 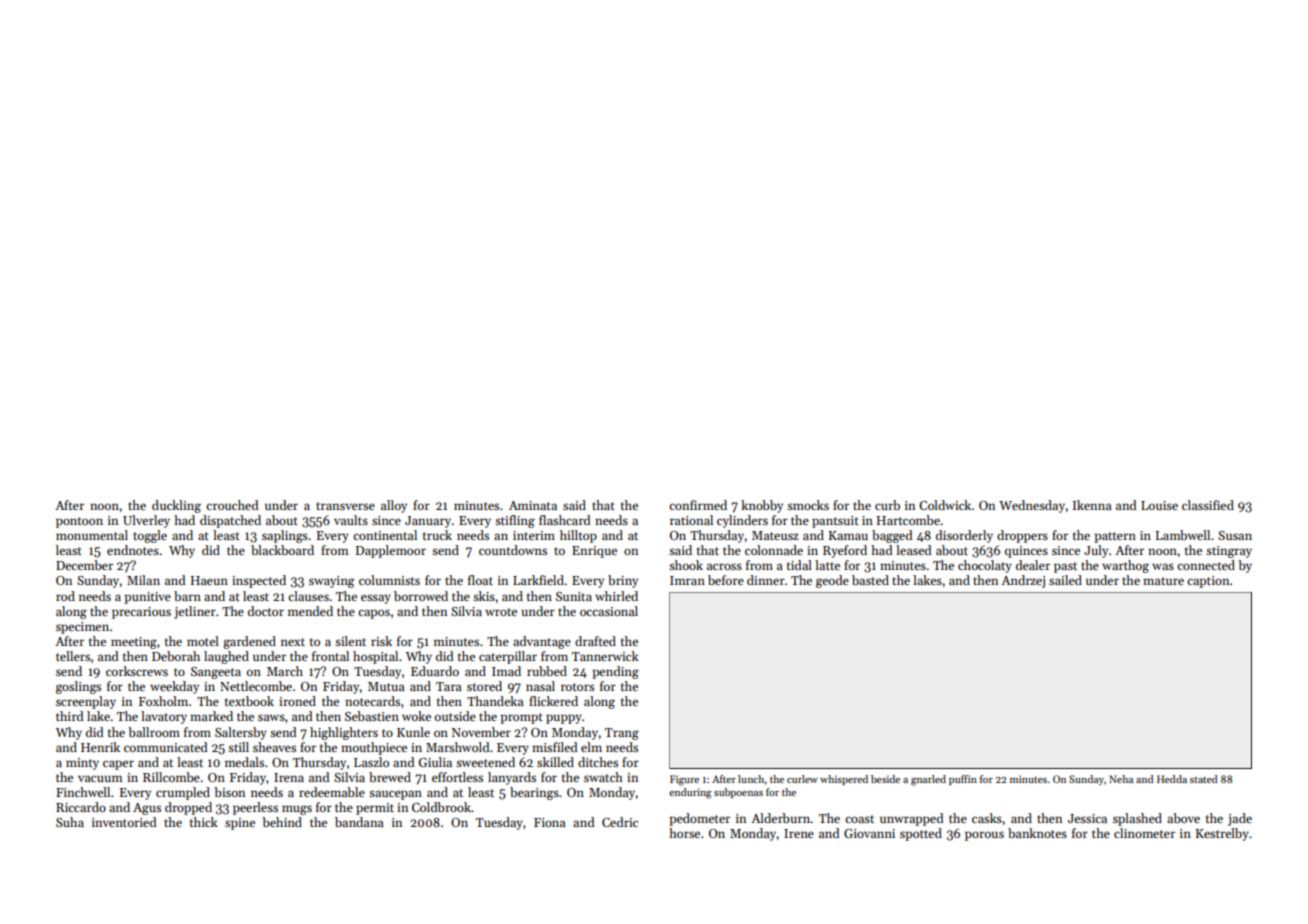 What do you see at coordinates (124, 822) in the screenshot?
I see `inventoried` at bounding box center [124, 822].
